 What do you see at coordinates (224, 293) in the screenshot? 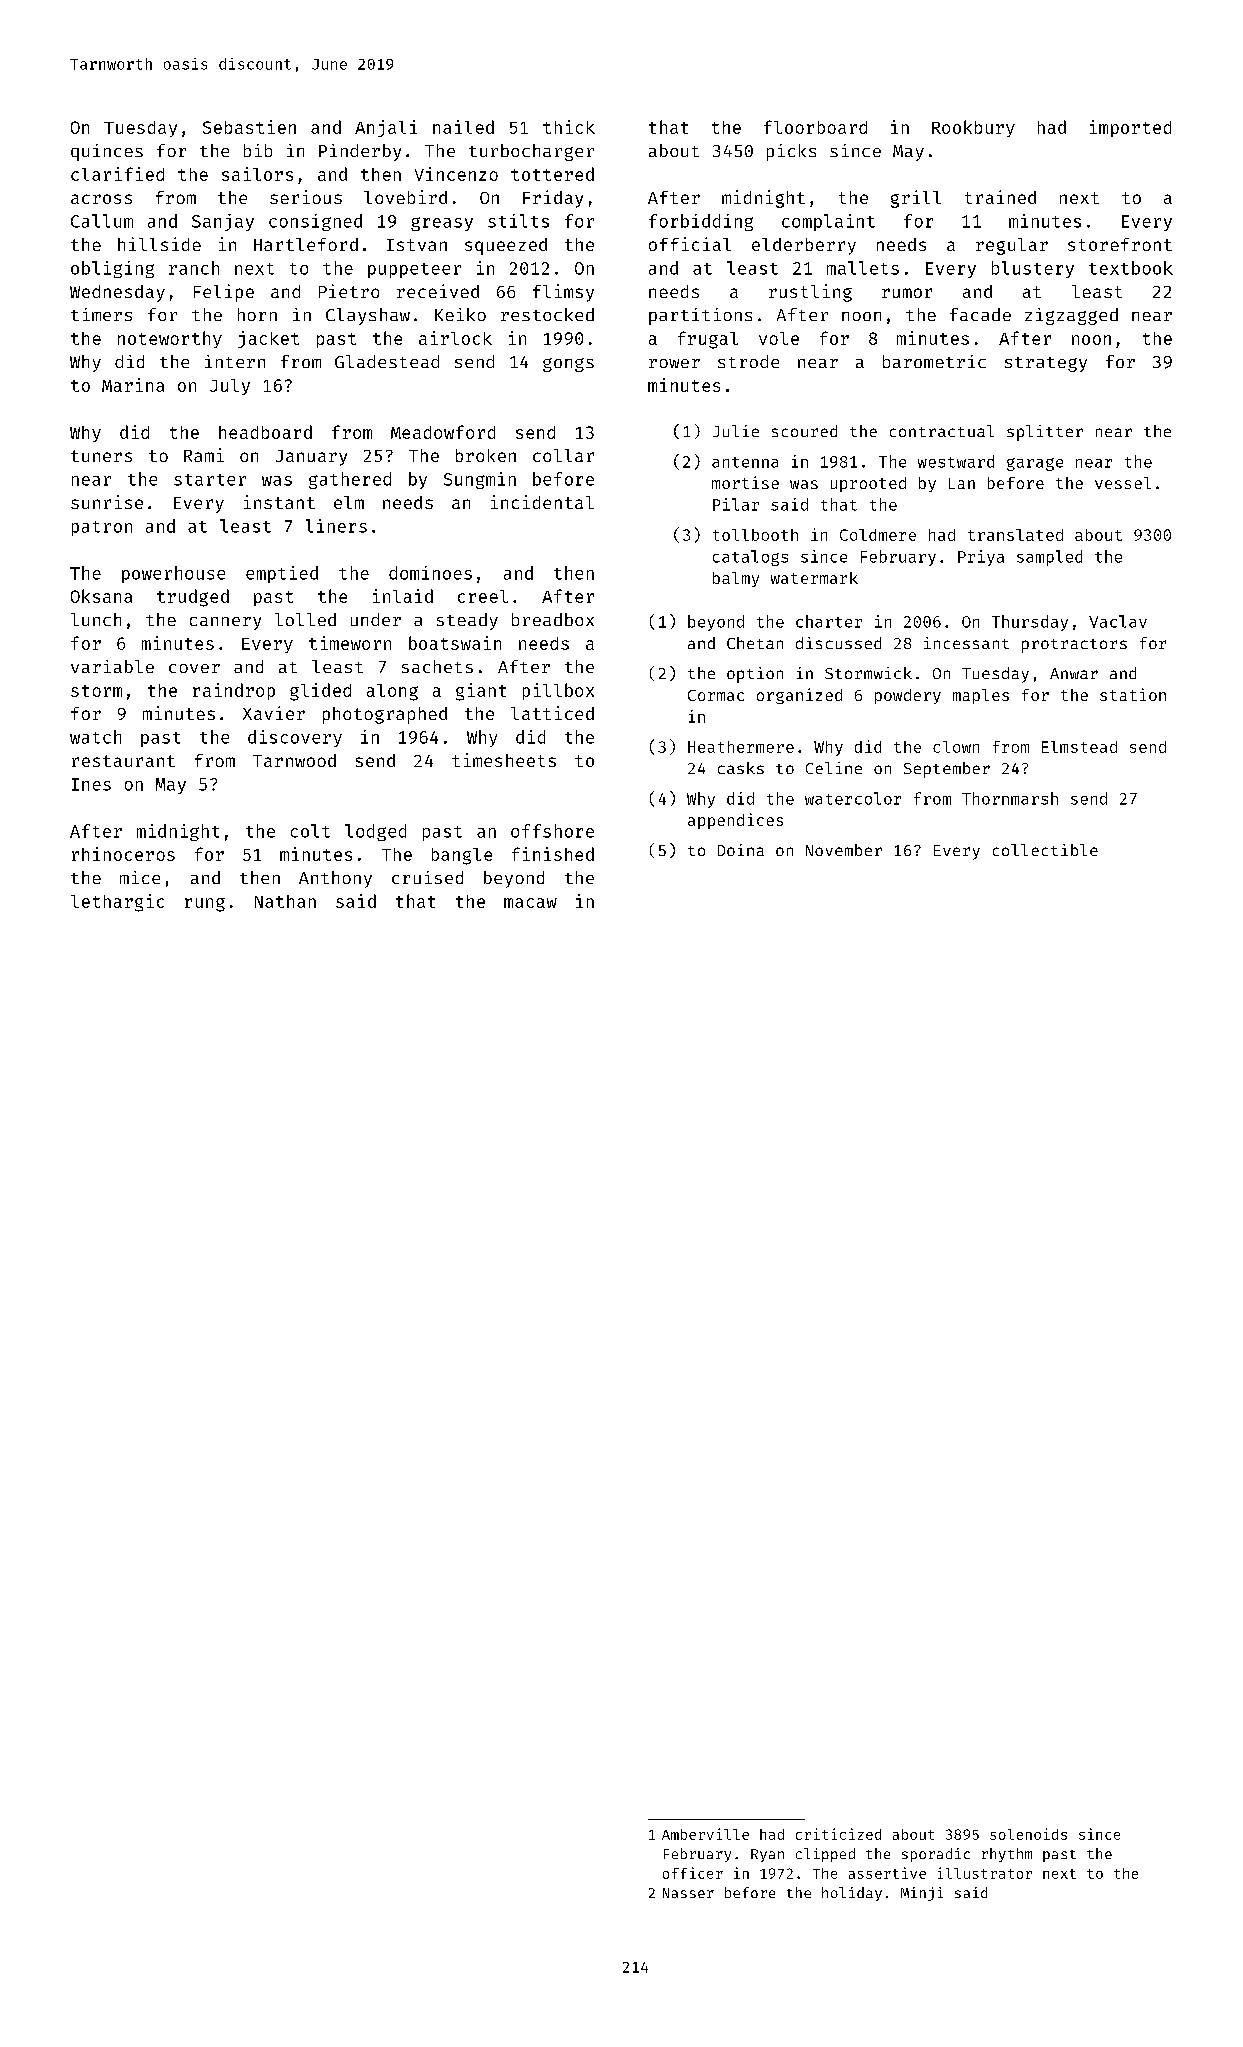
I see `Felipe` at bounding box center [224, 293].
